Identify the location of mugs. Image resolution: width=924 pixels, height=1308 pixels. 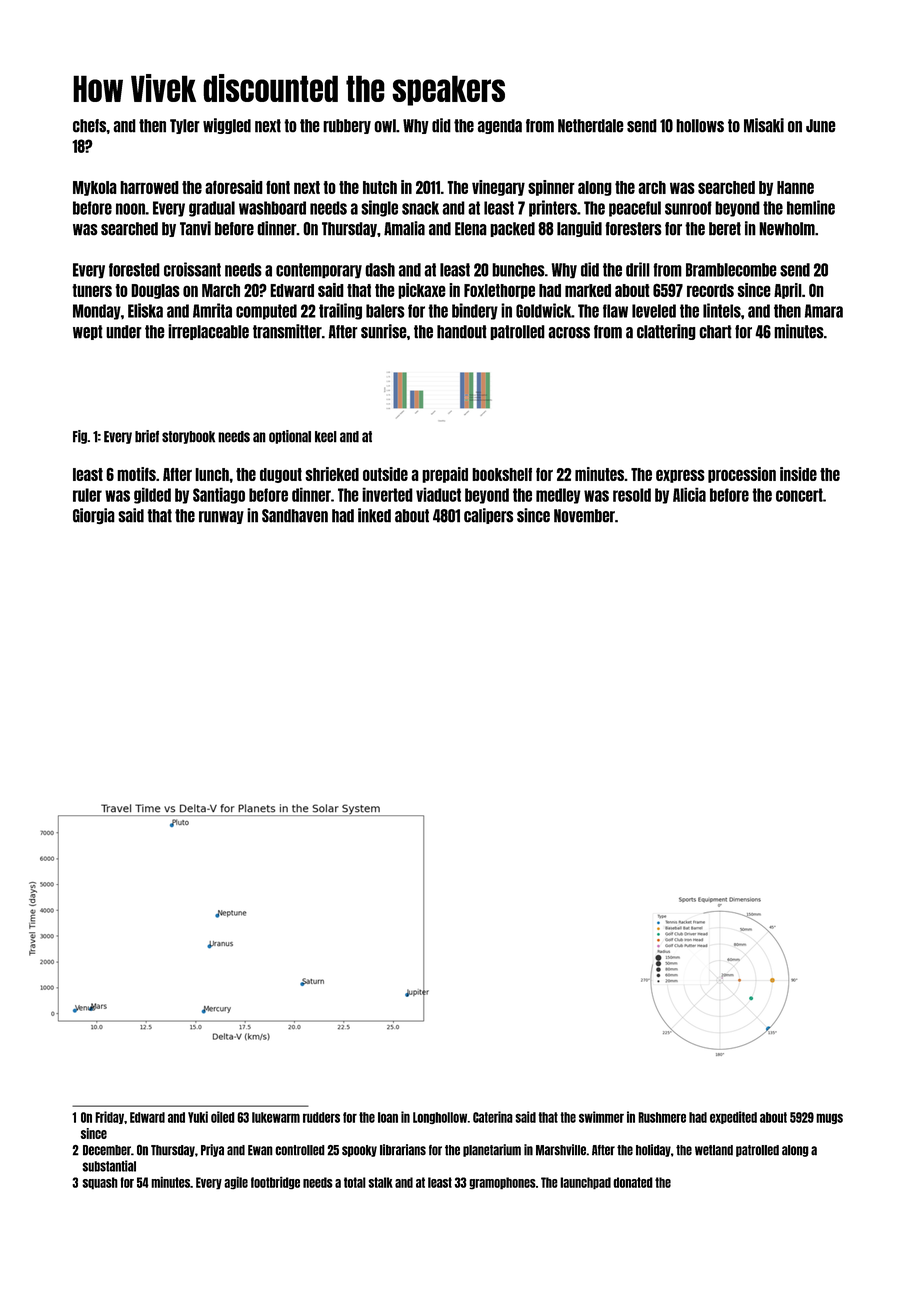
(829, 1118).
